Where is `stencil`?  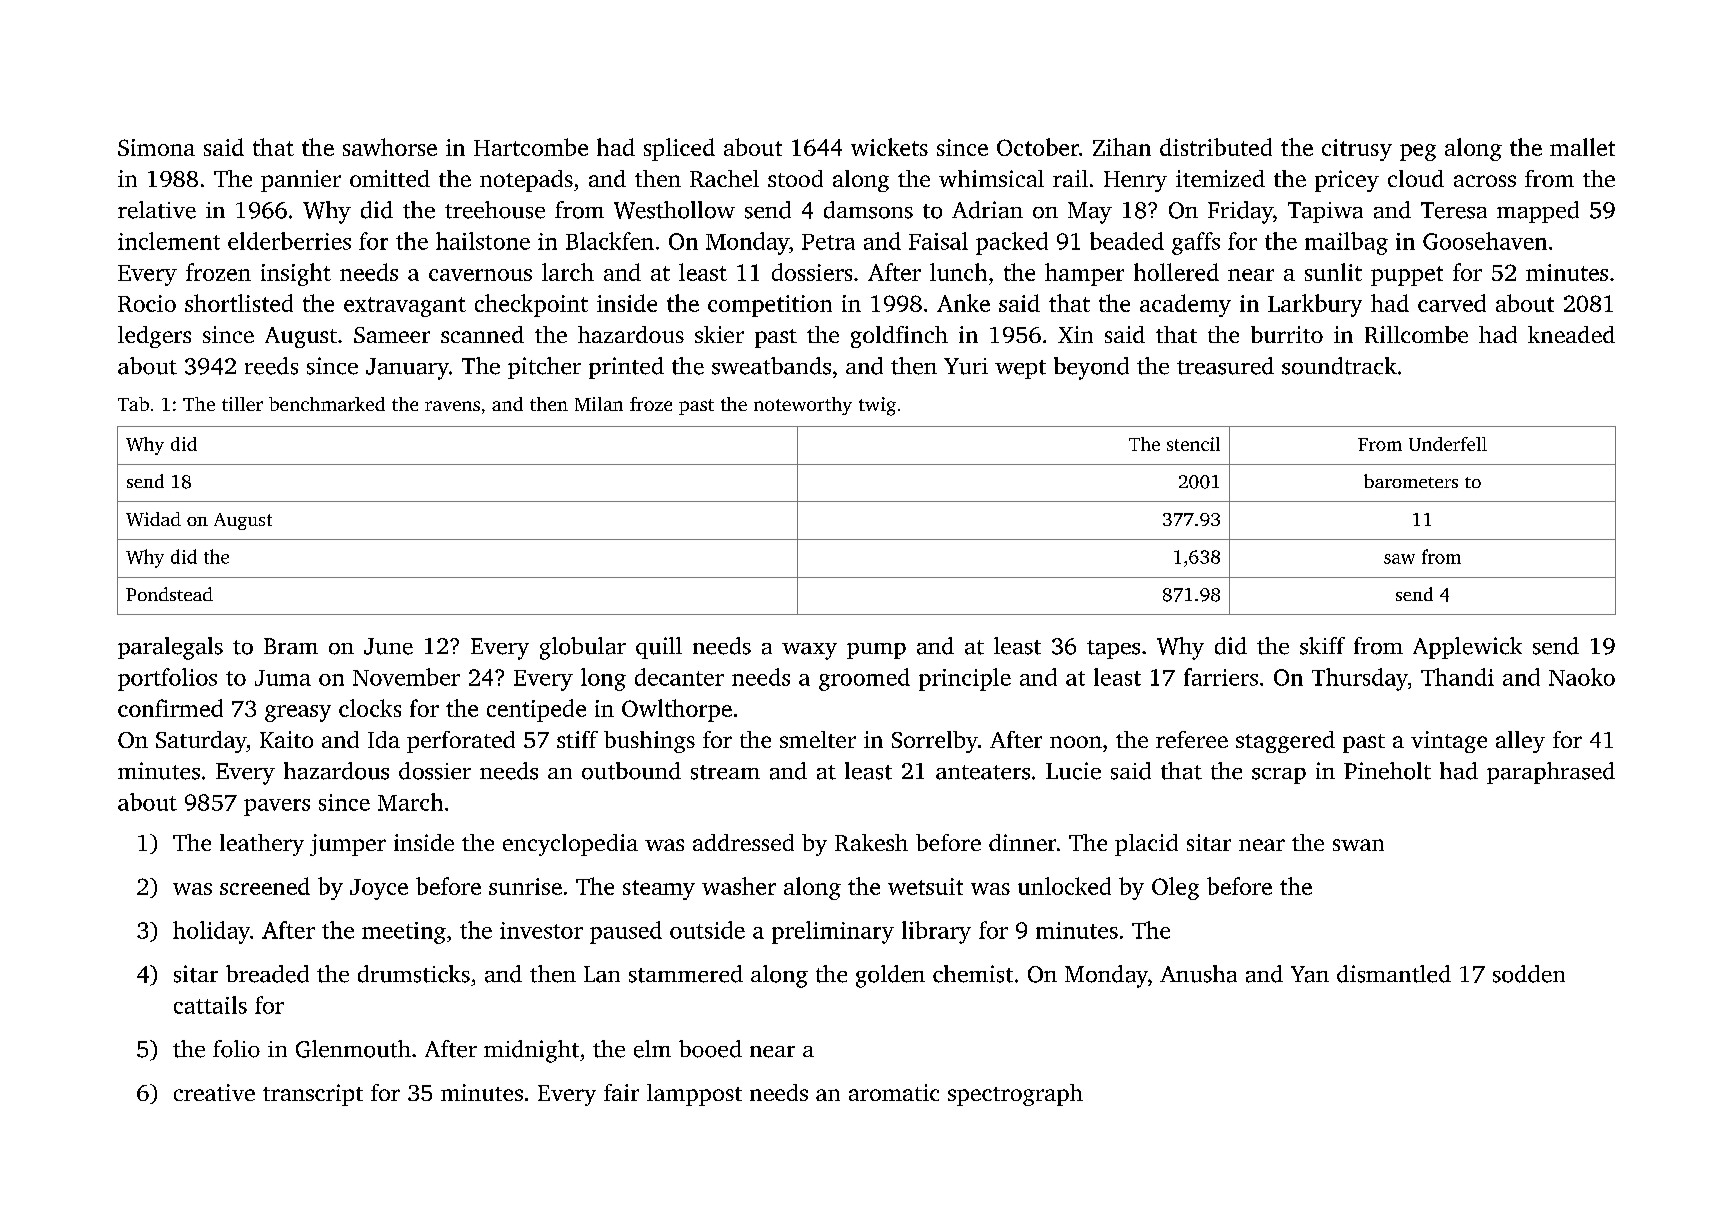 stencil is located at coordinates (1193, 444).
